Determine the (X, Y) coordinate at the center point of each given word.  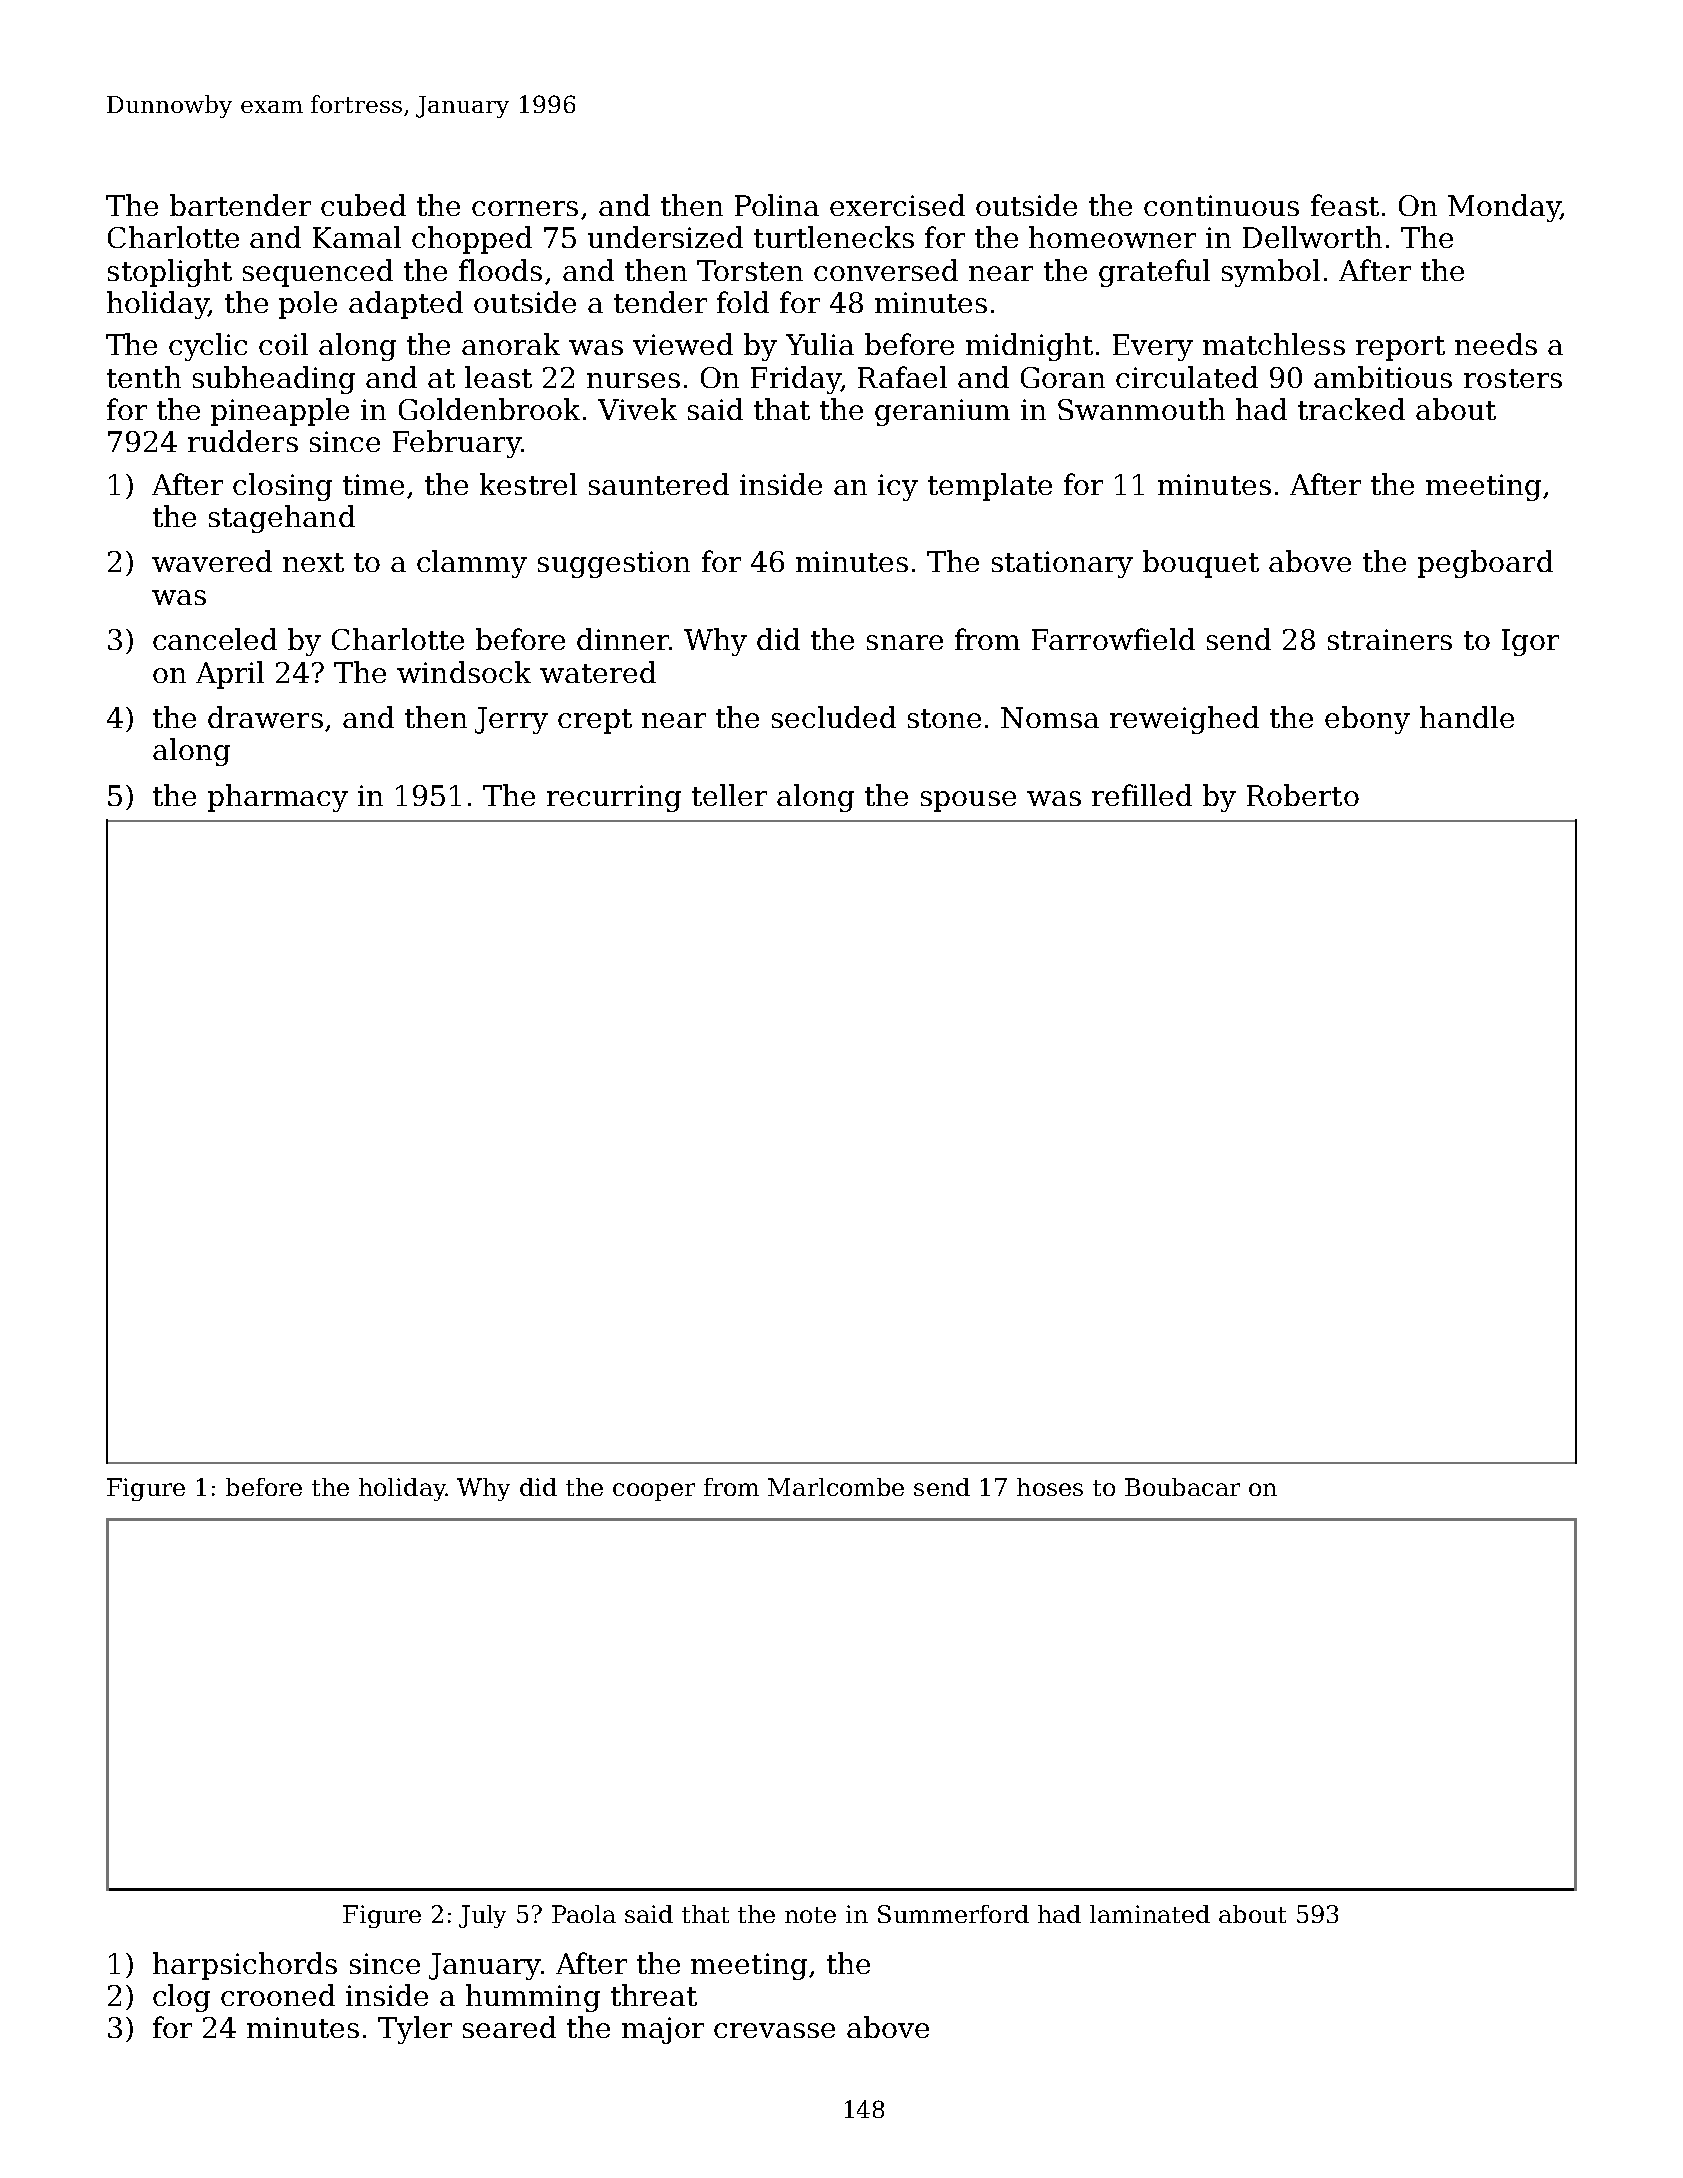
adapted (406, 305)
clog (181, 1998)
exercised (897, 205)
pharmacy (278, 798)
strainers (1390, 639)
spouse (968, 801)
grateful (1154, 273)
